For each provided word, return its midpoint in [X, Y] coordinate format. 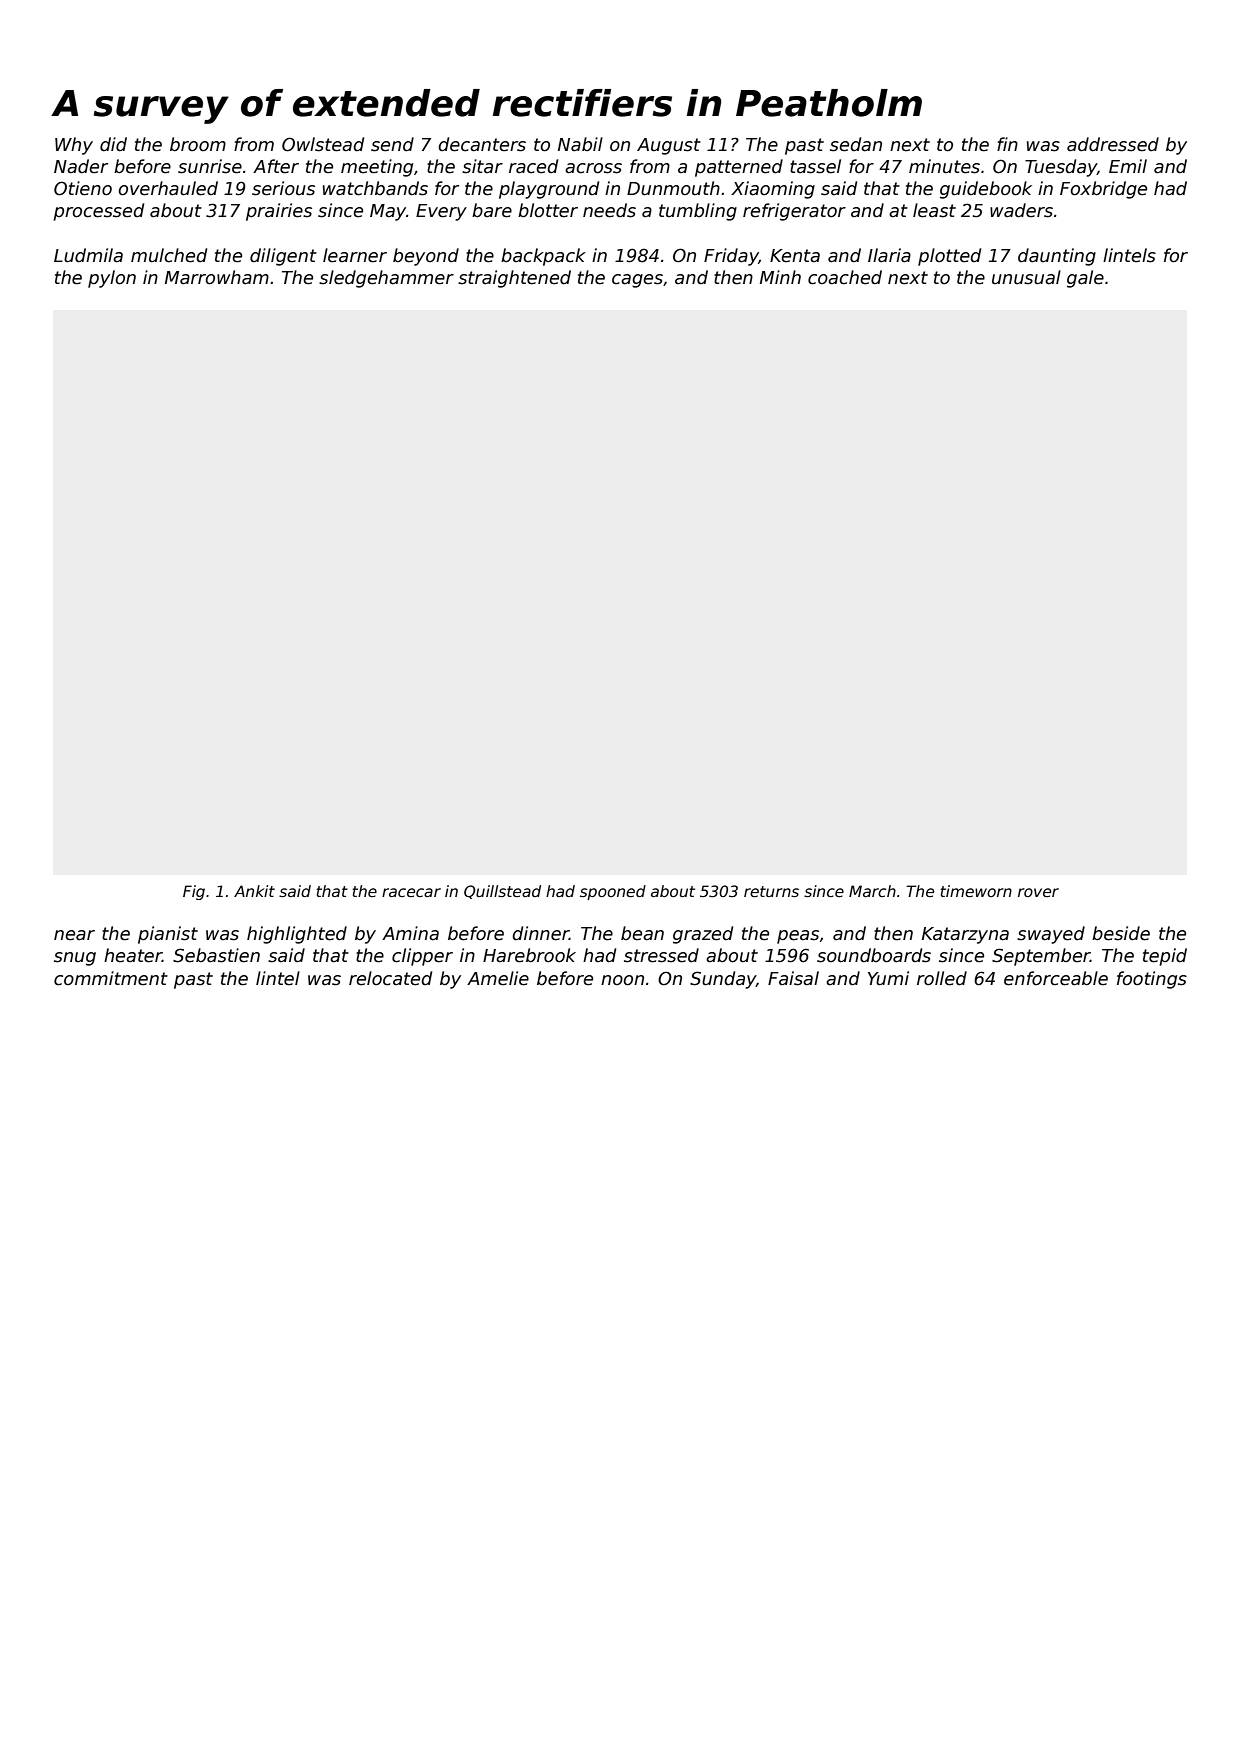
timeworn [976, 891]
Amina [410, 933]
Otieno [83, 188]
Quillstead [502, 892]
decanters [482, 144]
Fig [194, 892]
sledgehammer [386, 279]
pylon [112, 279]
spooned [613, 892]
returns [771, 891]
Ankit [254, 891]
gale [1085, 279]
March [872, 891]
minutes [944, 166]
